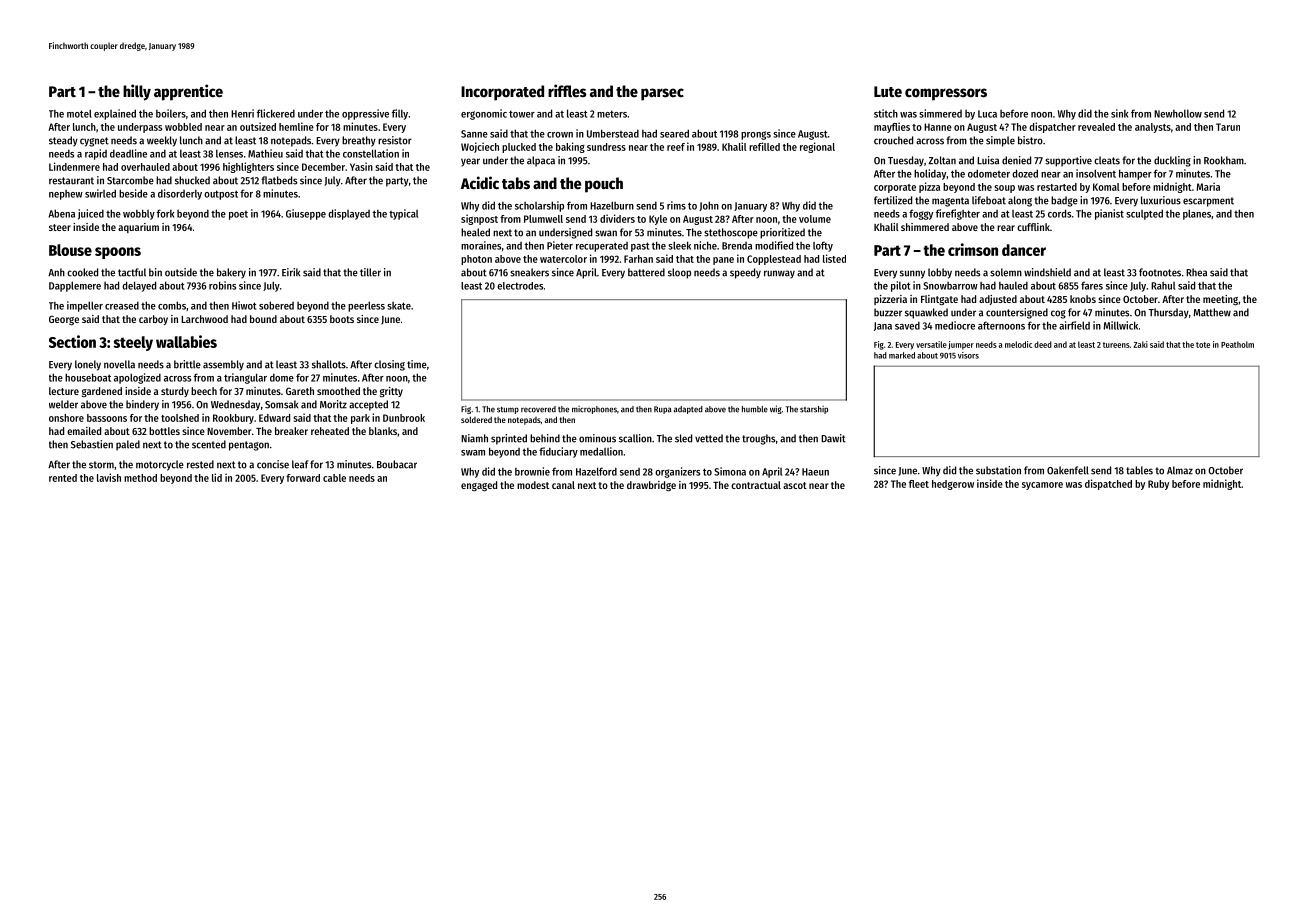  What do you see at coordinates (756, 135) in the image?
I see `prongs` at bounding box center [756, 135].
